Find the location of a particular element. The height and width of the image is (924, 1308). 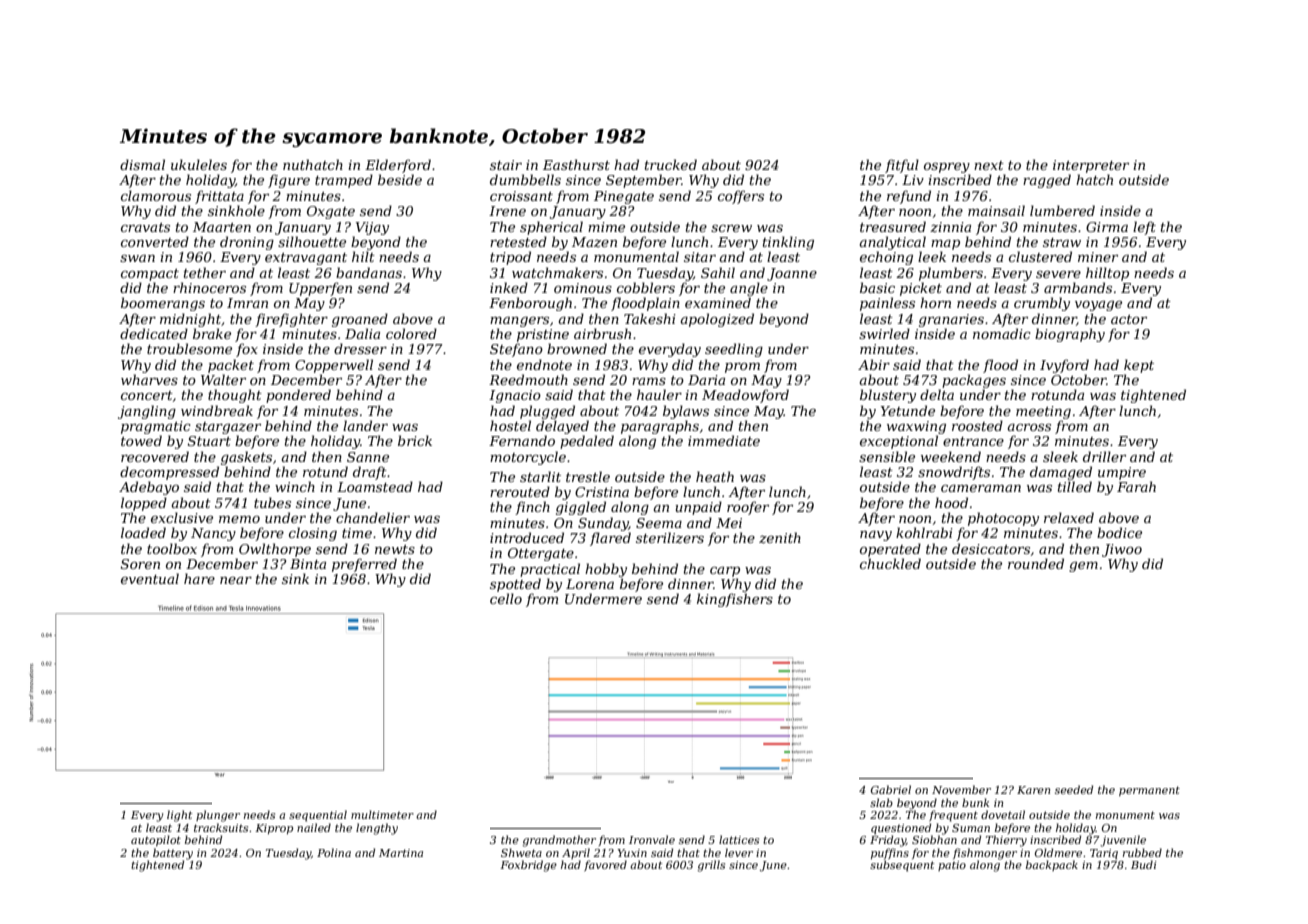

patio is located at coordinates (952, 866).
